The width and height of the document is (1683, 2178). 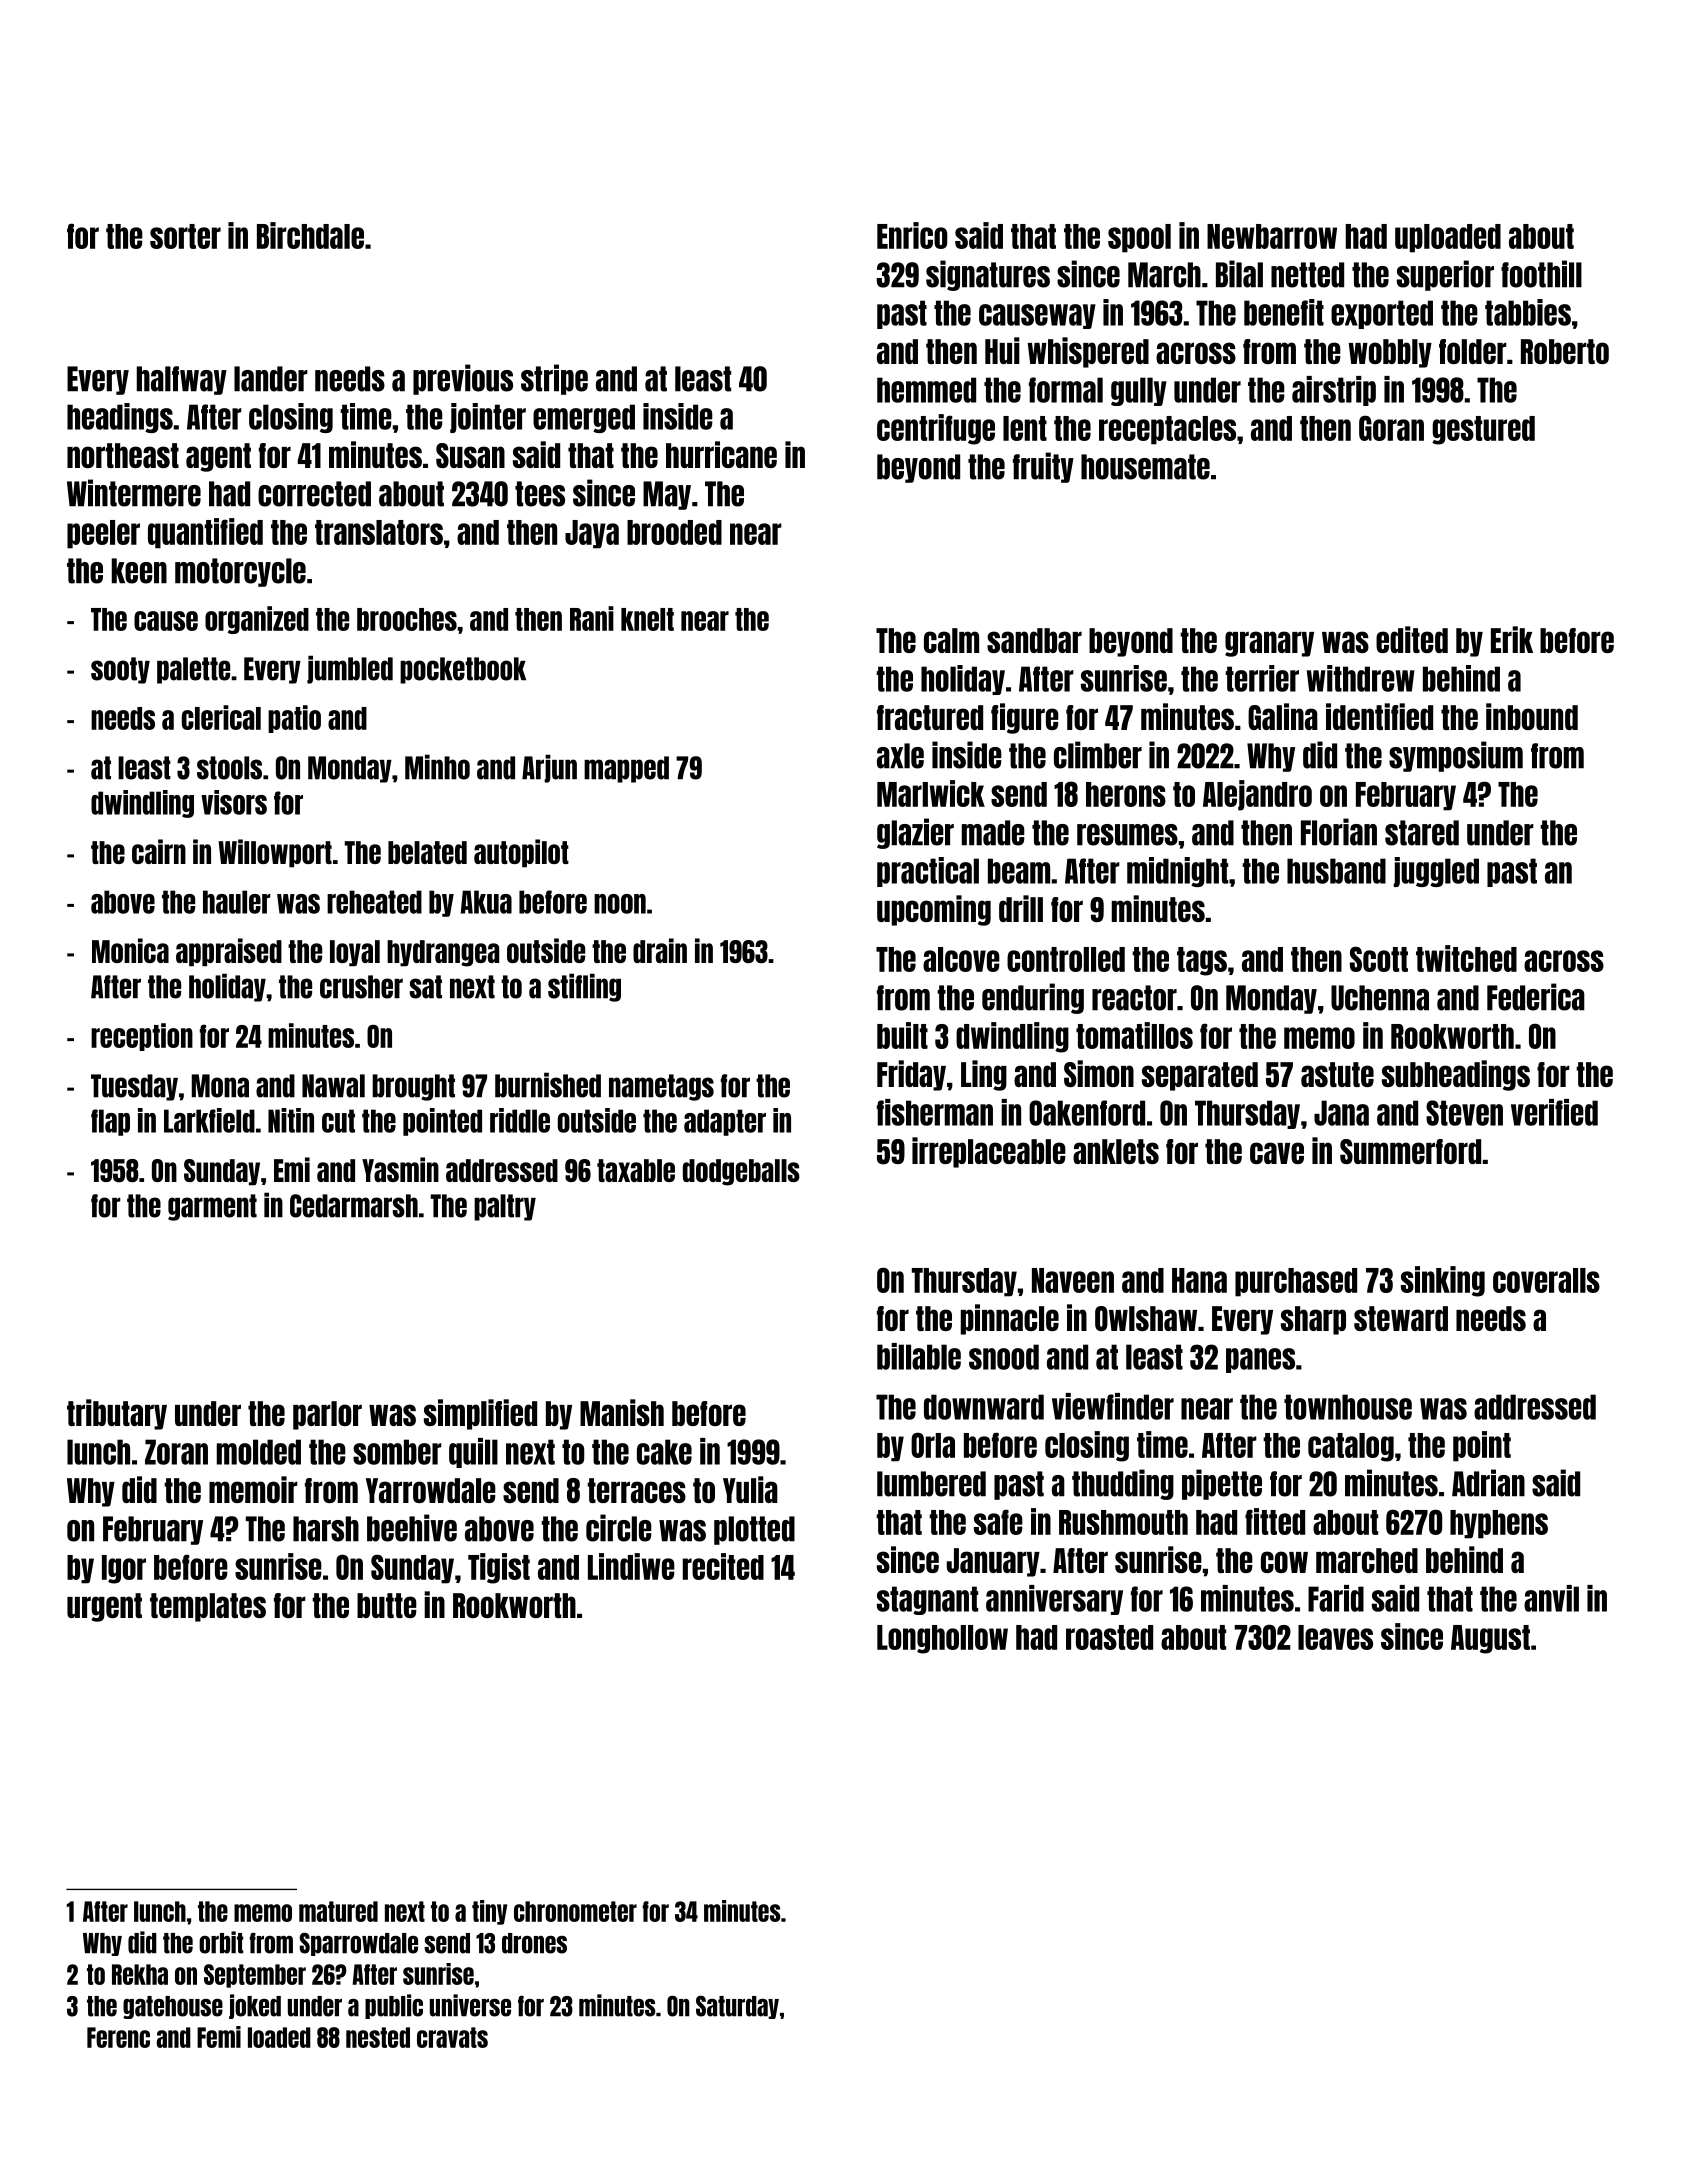 What do you see at coordinates (575, 1911) in the document?
I see `chronometer` at bounding box center [575, 1911].
